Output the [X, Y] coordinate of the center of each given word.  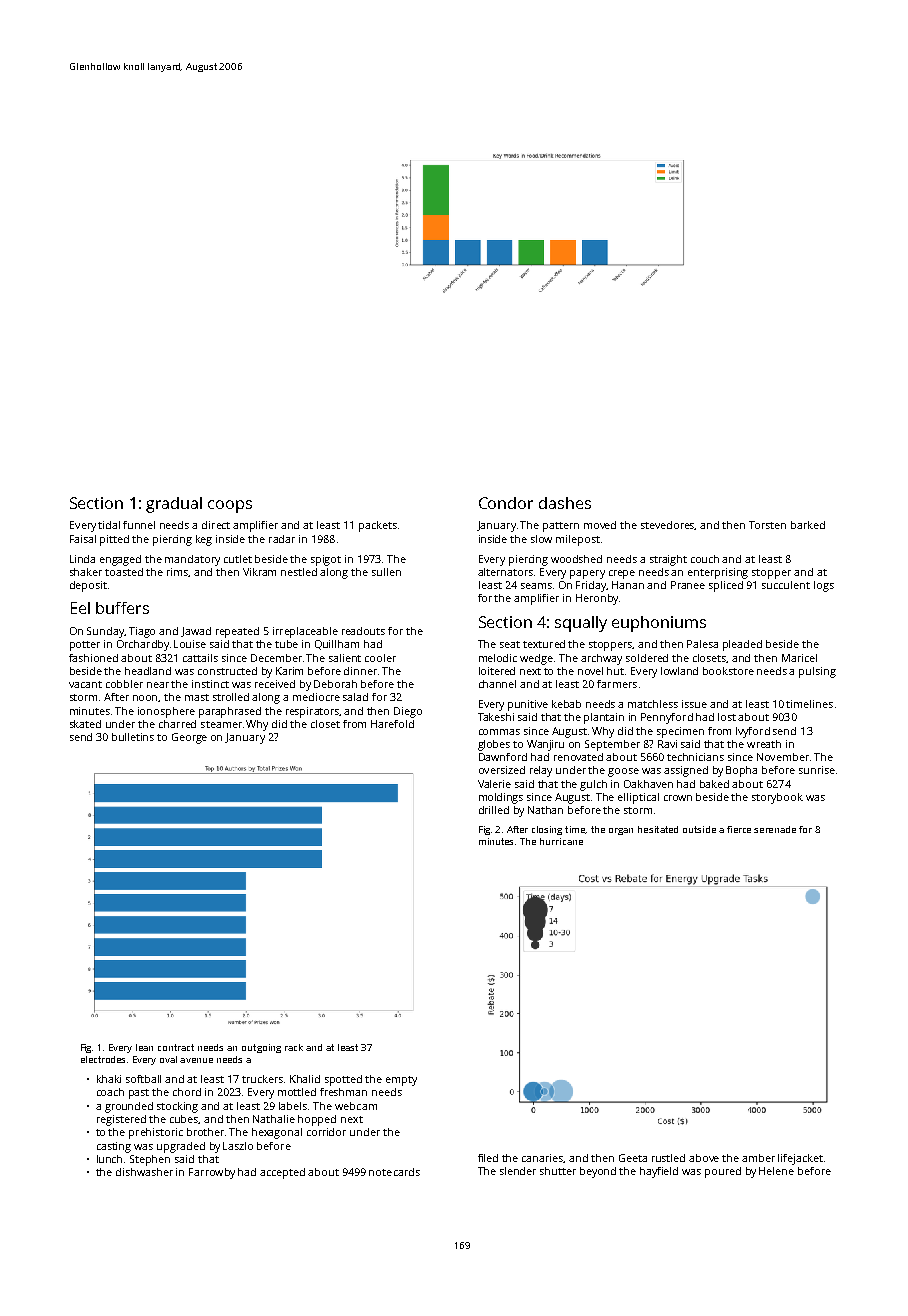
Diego [408, 712]
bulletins [133, 737]
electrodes [103, 1059]
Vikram [259, 572]
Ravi [667, 744]
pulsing [817, 672]
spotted [343, 1080]
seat [510, 644]
